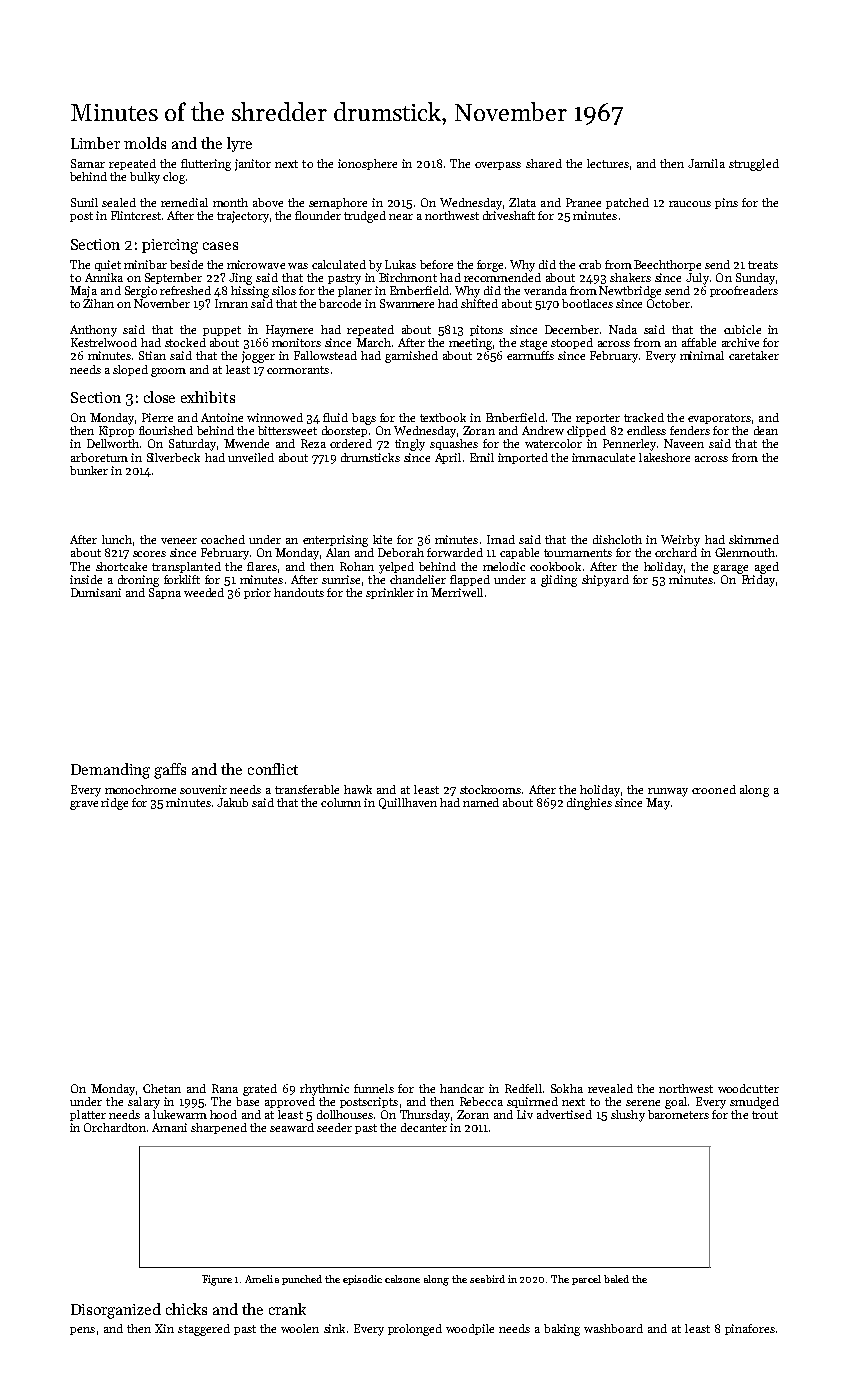 Image resolution: width=849 pixels, height=1400 pixels. Describe the element at coordinates (754, 165) in the screenshot. I see `struggled` at that location.
